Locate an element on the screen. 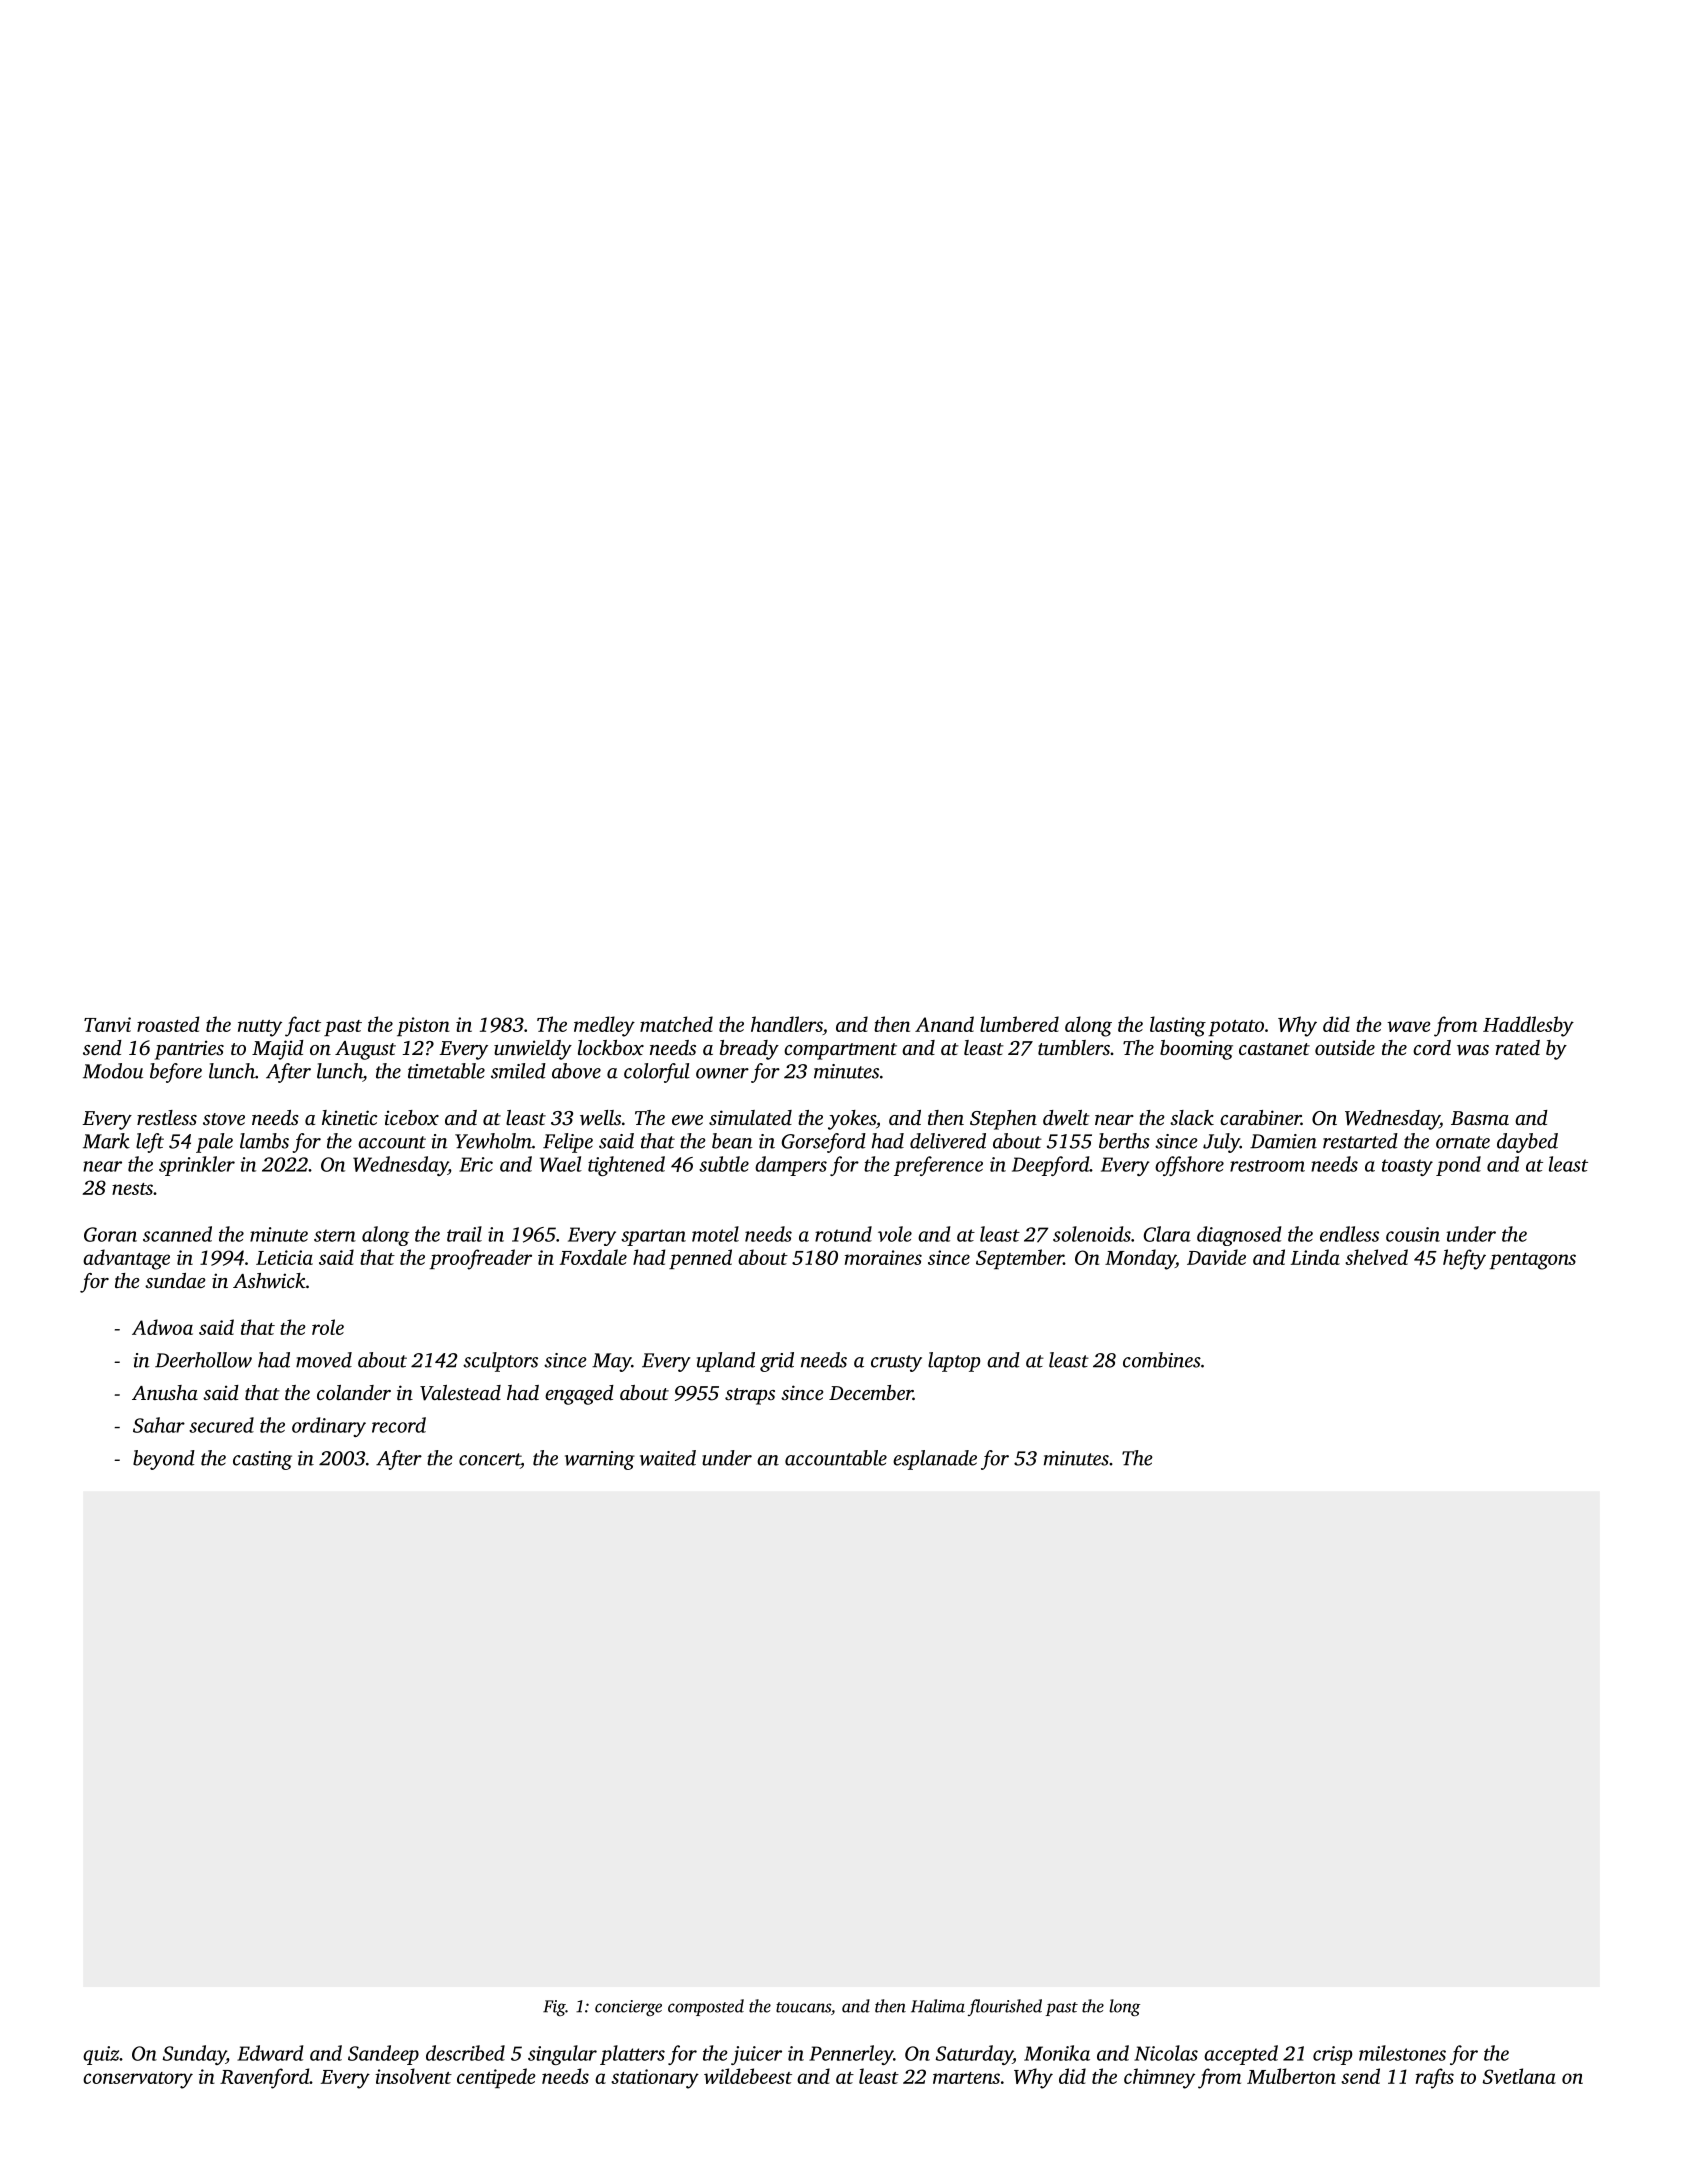 The image size is (1683, 2178). Damien is located at coordinates (1283, 1141).
